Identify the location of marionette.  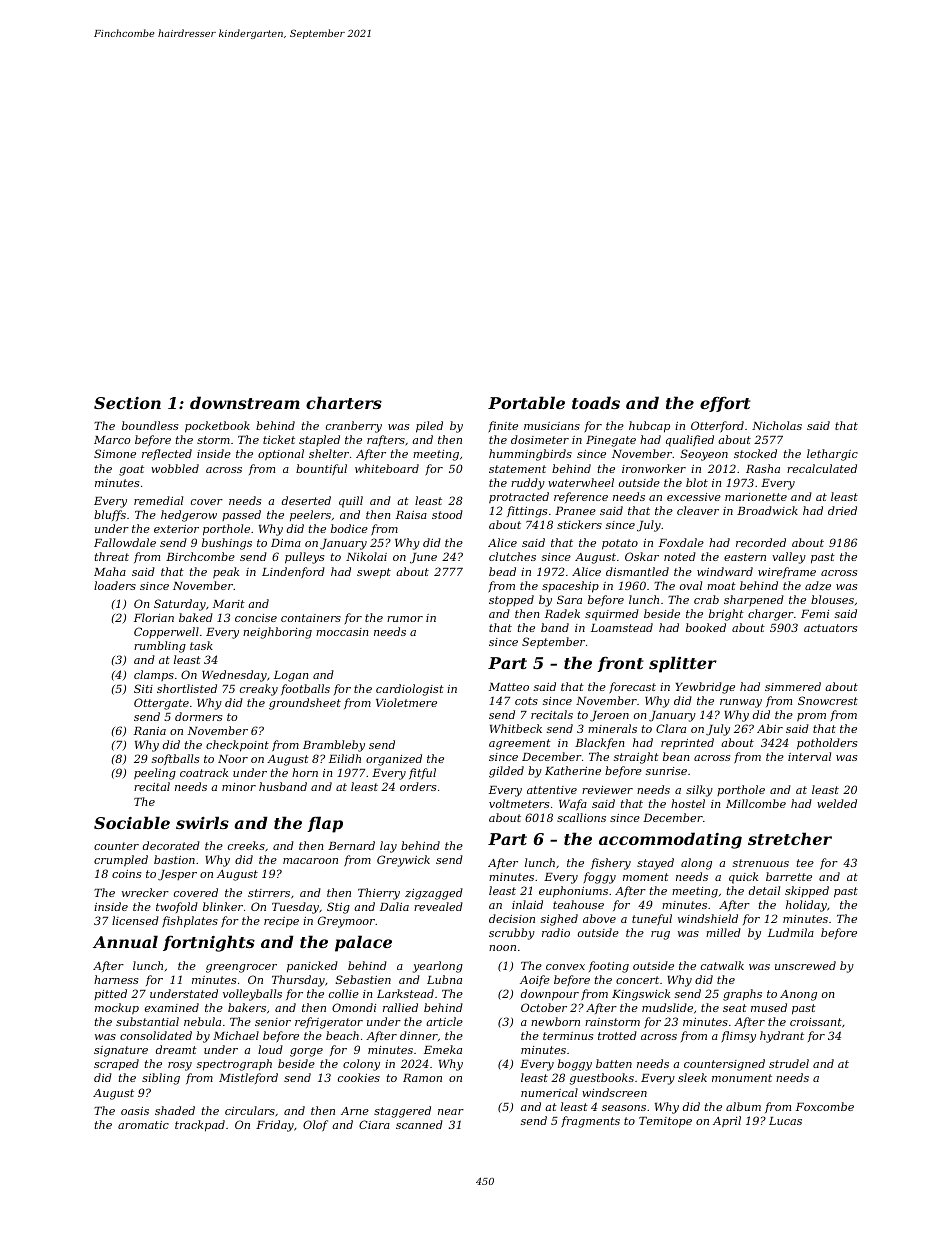
(756, 497).
